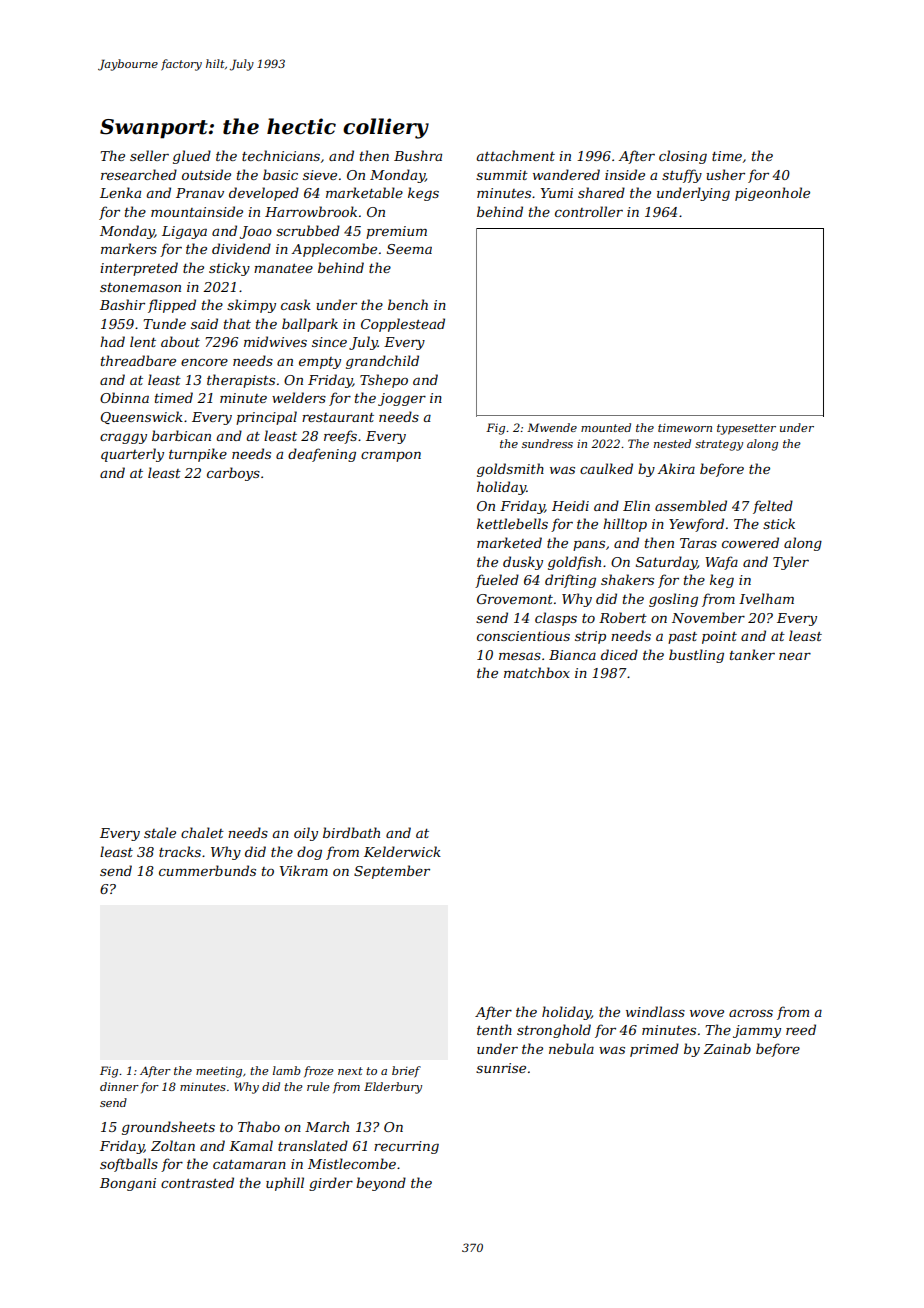 The height and width of the screenshot is (1308, 924). I want to click on brief, so click(406, 1072).
